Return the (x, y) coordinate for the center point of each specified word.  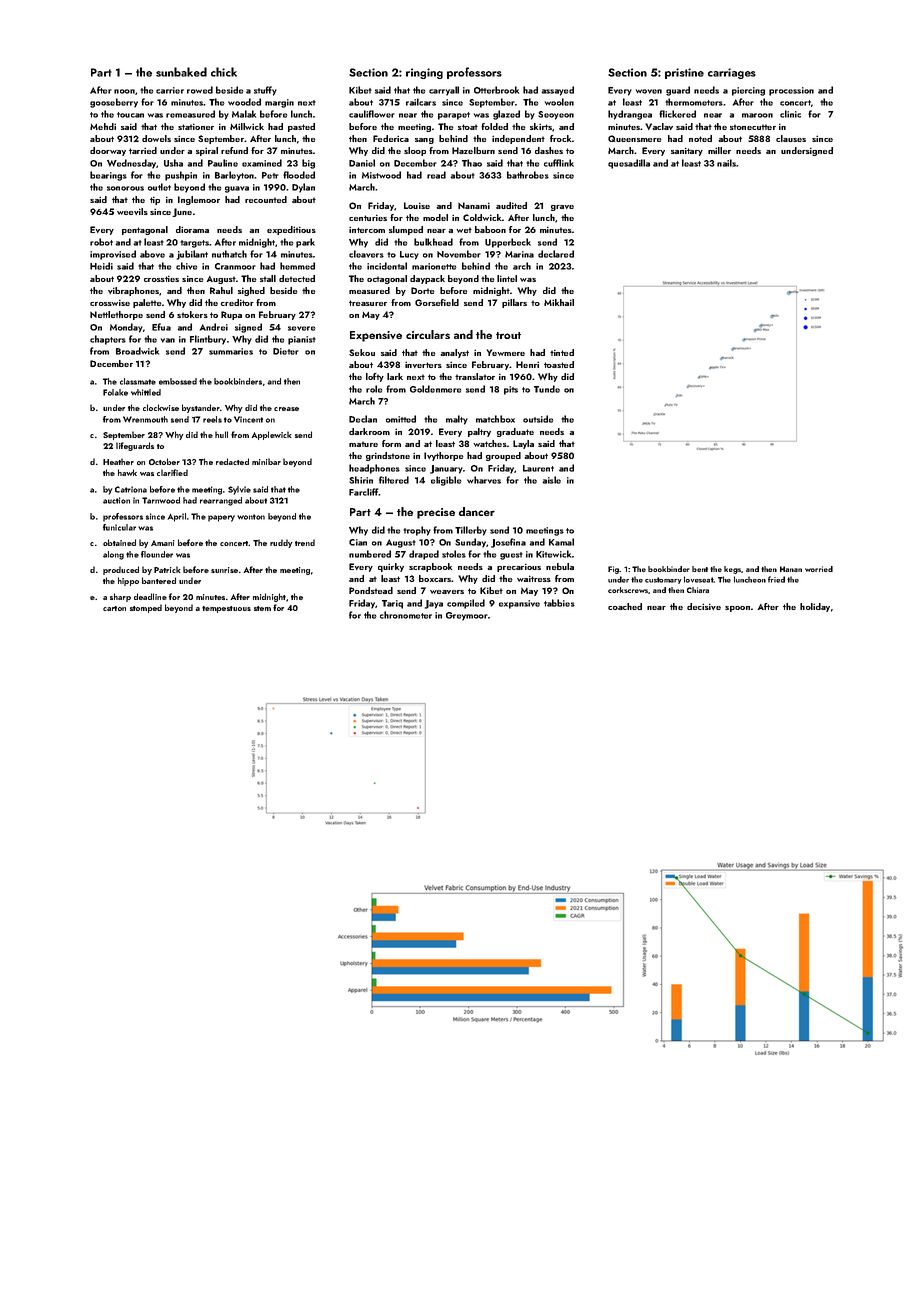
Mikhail (559, 302)
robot (101, 242)
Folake (115, 392)
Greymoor (467, 616)
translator (475, 376)
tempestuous (226, 609)
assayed (557, 91)
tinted (562, 352)
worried (819, 569)
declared (556, 254)
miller (719, 150)
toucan (130, 115)
